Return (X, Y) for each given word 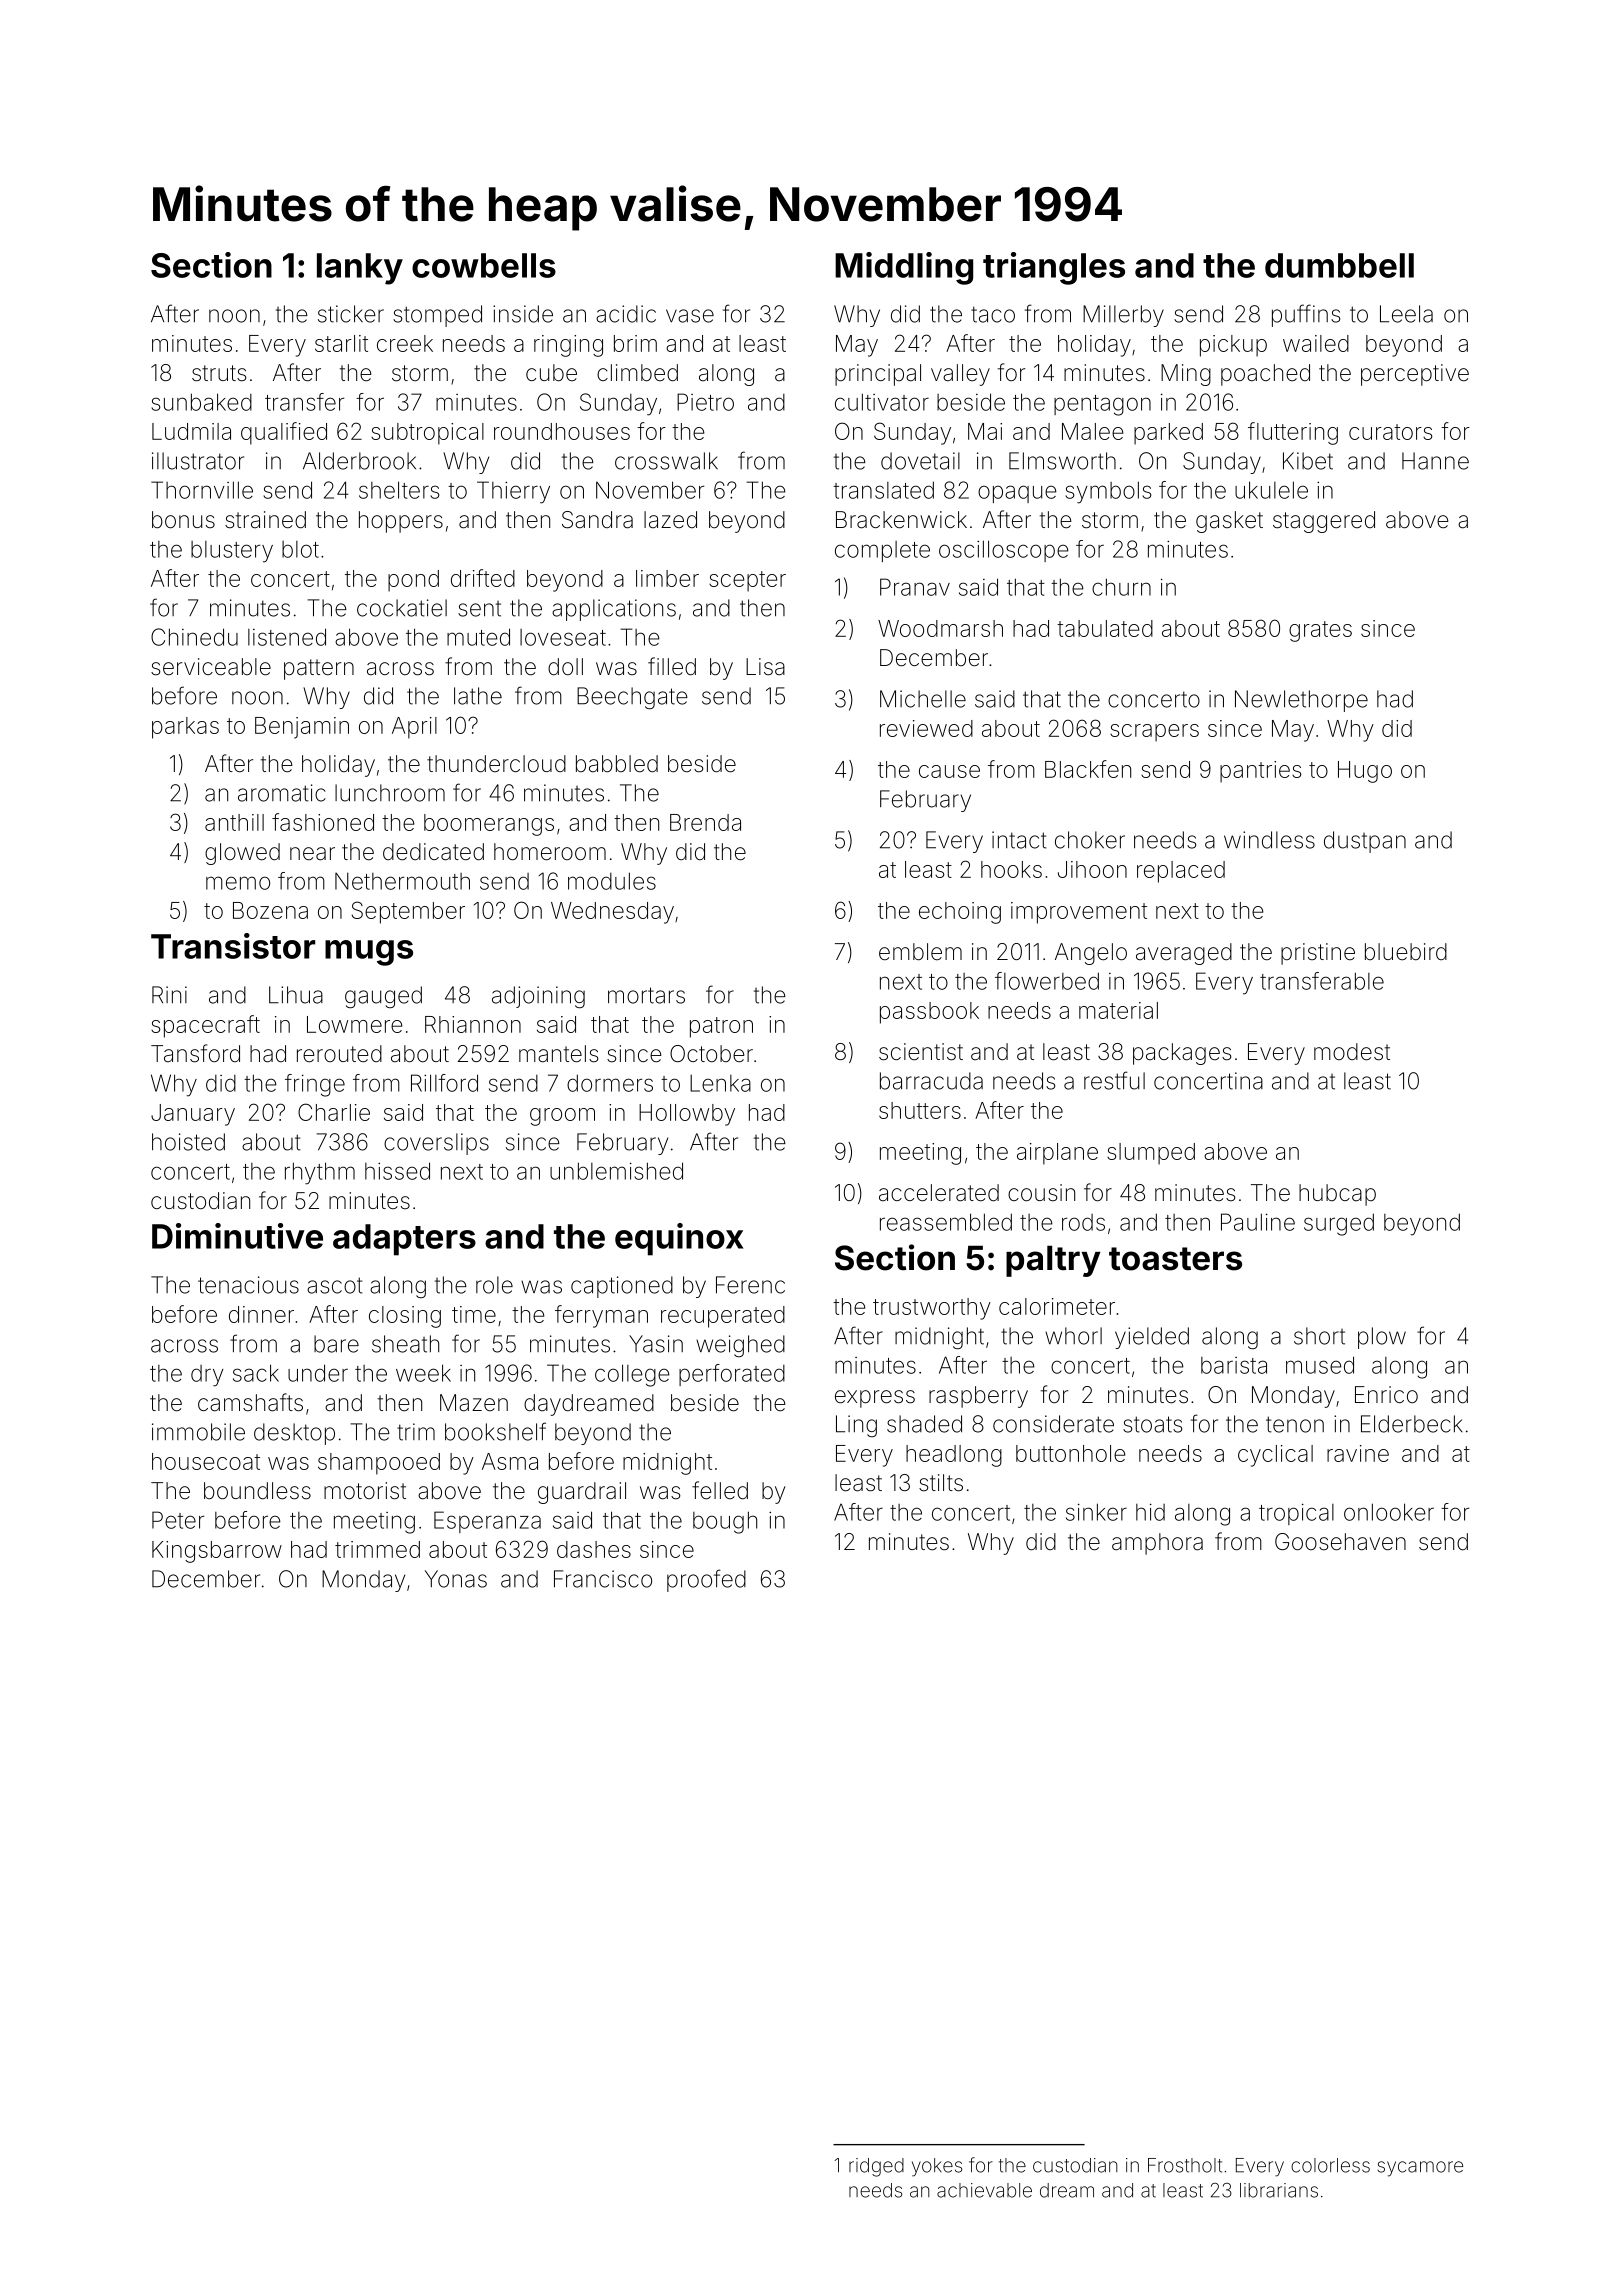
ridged (876, 2167)
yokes (937, 2167)
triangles (1054, 268)
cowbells (484, 265)
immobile (198, 1432)
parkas (185, 728)
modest (1352, 1052)
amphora (1157, 1544)
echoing (960, 913)
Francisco (603, 1579)
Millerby (1123, 316)
